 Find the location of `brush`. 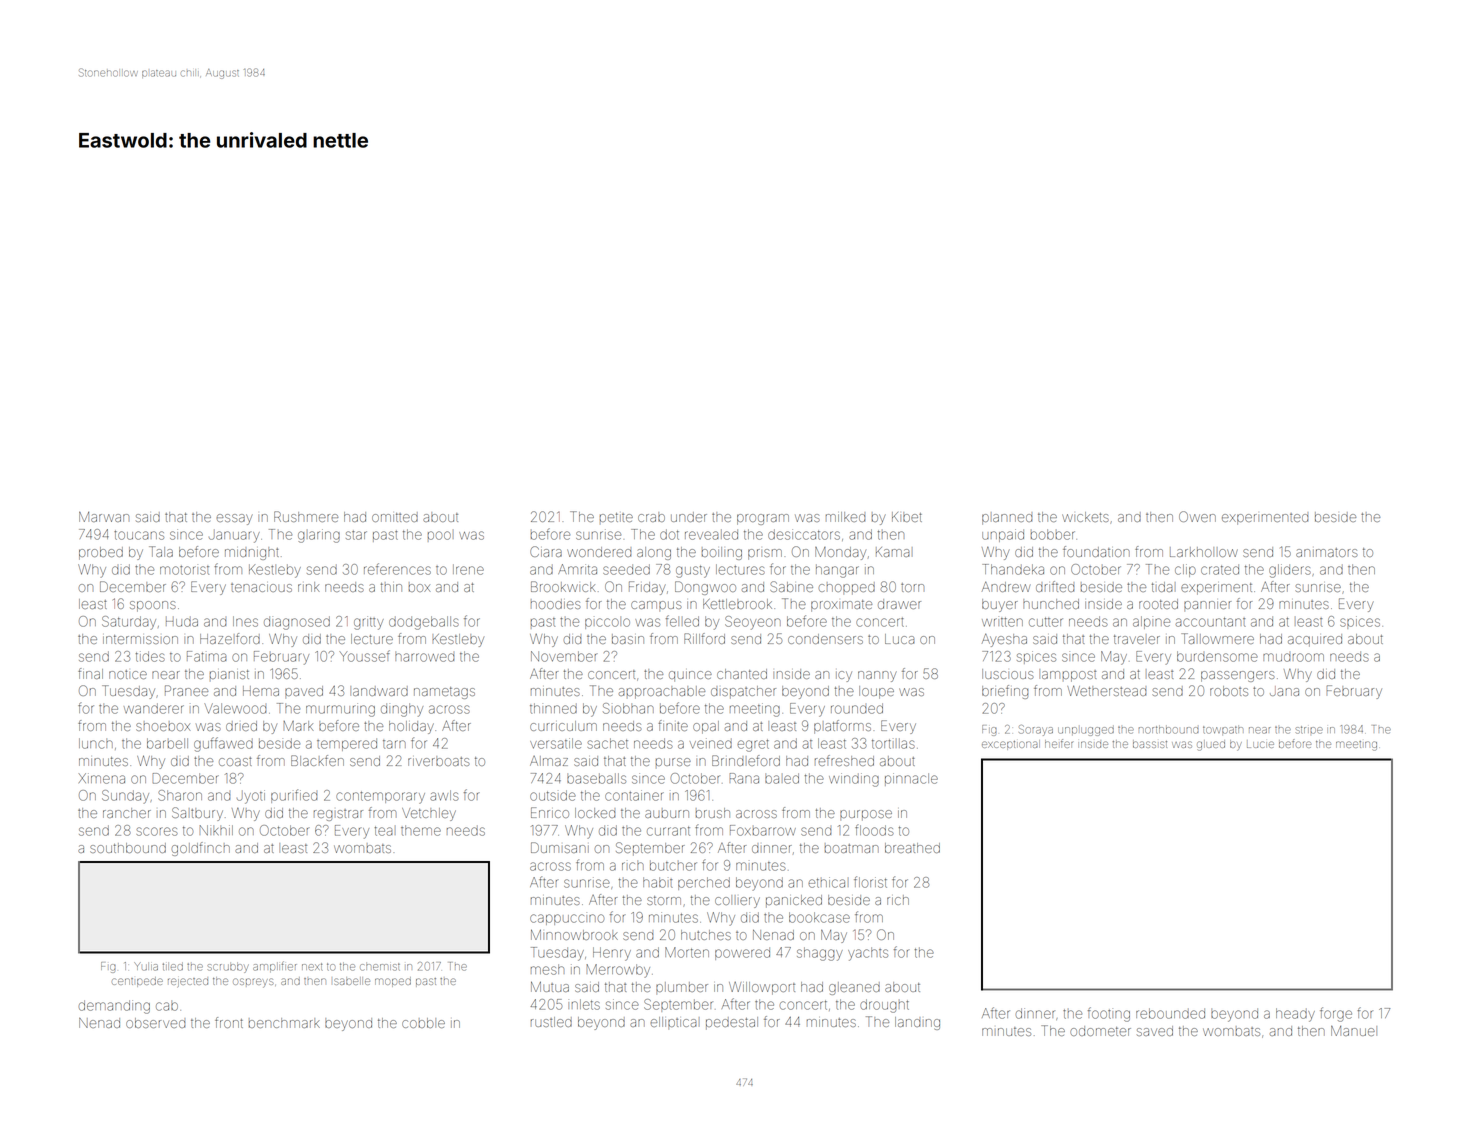

brush is located at coordinates (713, 813).
